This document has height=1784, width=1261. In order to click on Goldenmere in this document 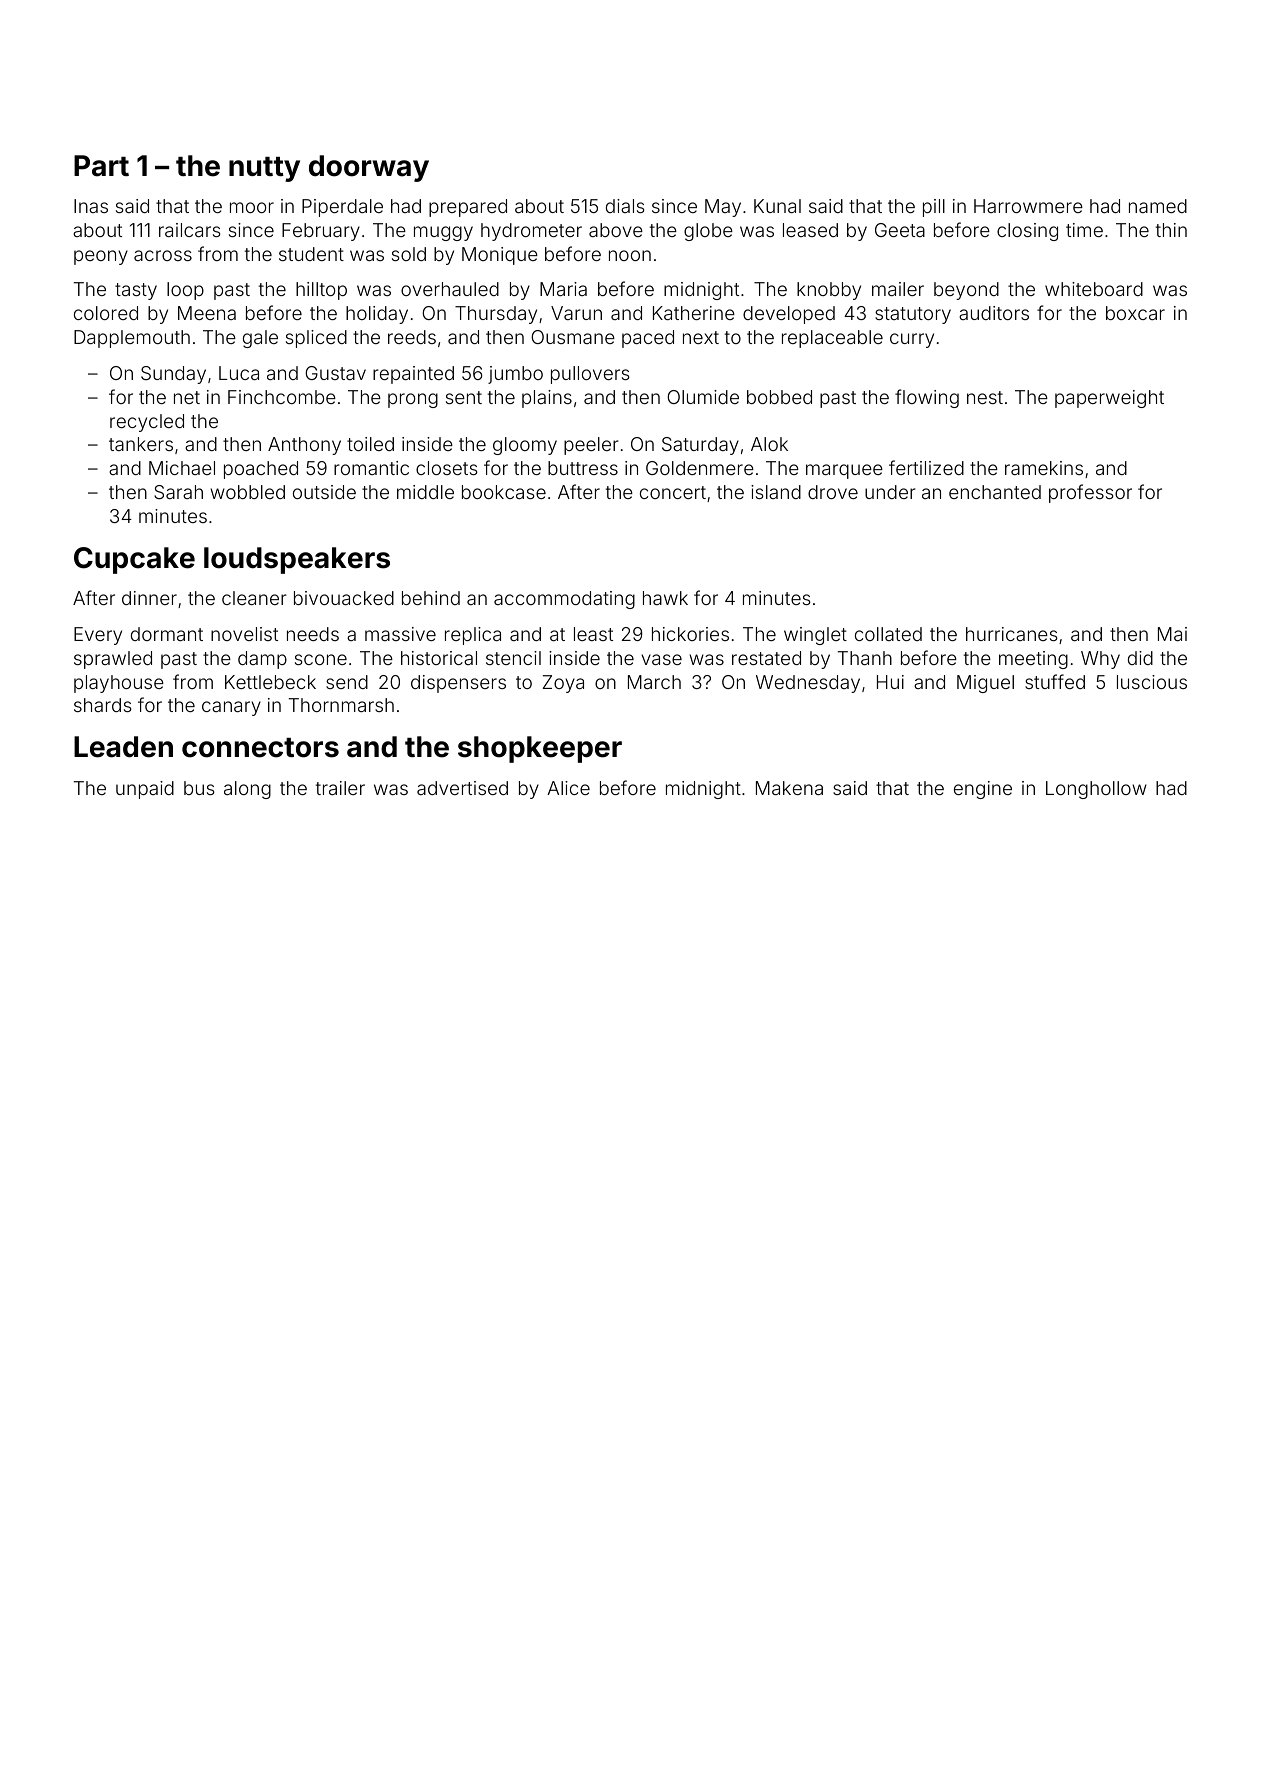, I will do `click(700, 468)`.
